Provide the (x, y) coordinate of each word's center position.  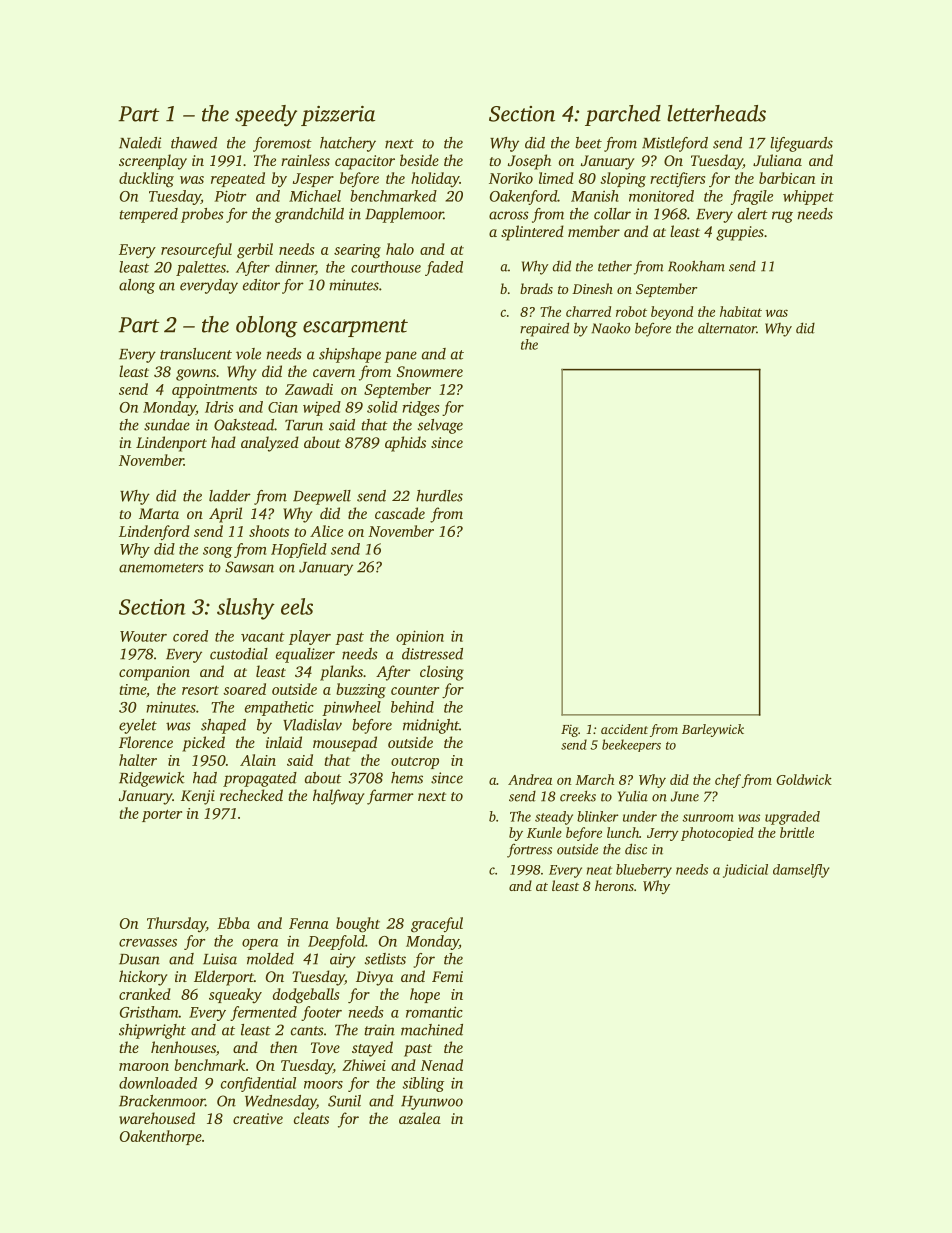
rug (782, 217)
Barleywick (713, 730)
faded (444, 268)
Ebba (233, 923)
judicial (745, 871)
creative (258, 1118)
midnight (431, 726)
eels (297, 606)
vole (248, 354)
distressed (432, 654)
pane (400, 357)
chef (728, 781)
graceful (437, 925)
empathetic (279, 708)
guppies (740, 233)
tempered (148, 215)
